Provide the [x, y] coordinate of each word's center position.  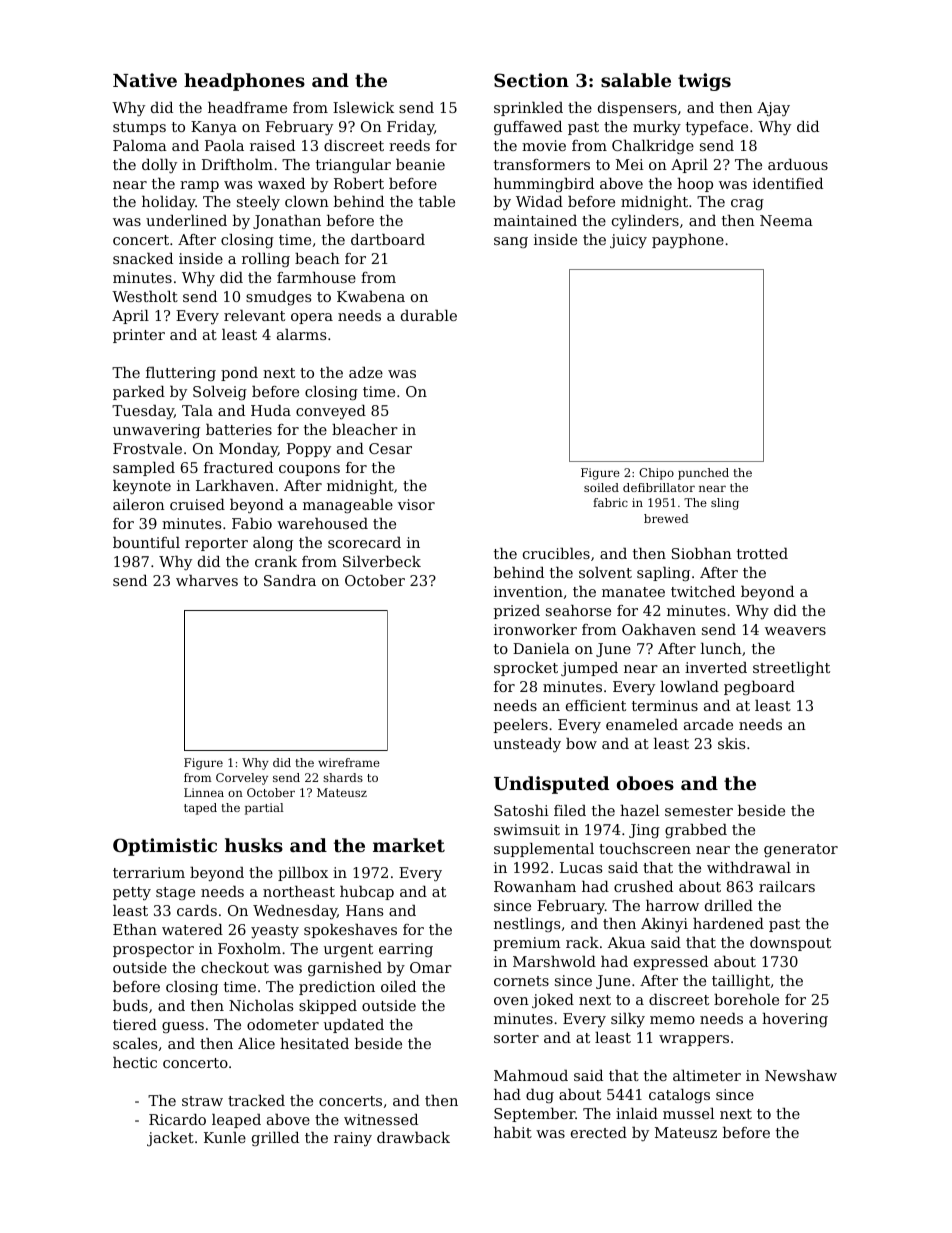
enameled [642, 724]
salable [636, 80]
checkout [235, 967]
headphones [244, 82]
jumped [589, 669]
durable [429, 315]
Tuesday [143, 412]
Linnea [204, 792]
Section [531, 80]
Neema [786, 220]
